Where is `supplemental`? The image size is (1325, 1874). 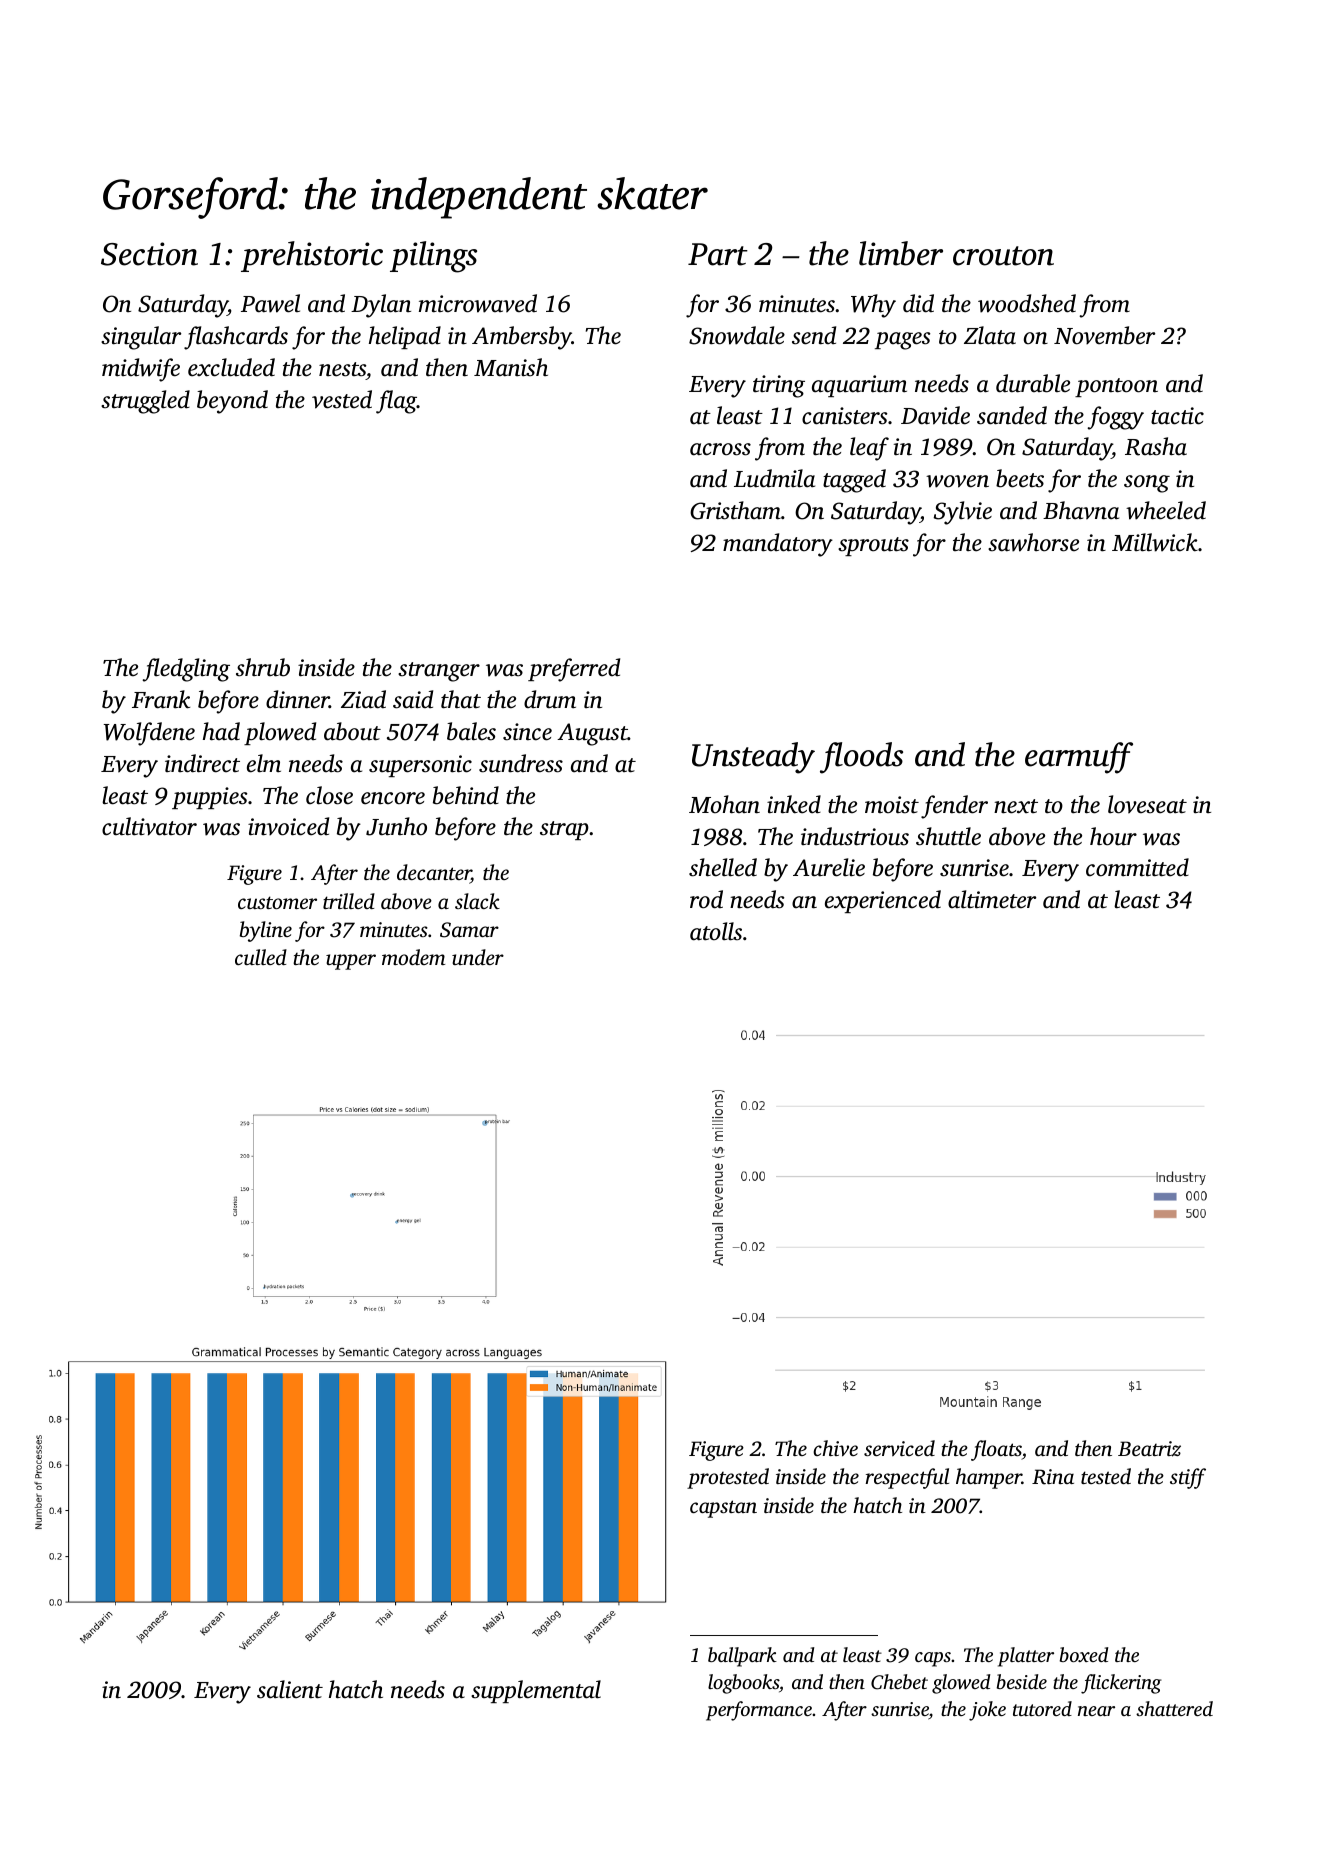 supplemental is located at coordinates (536, 1691).
